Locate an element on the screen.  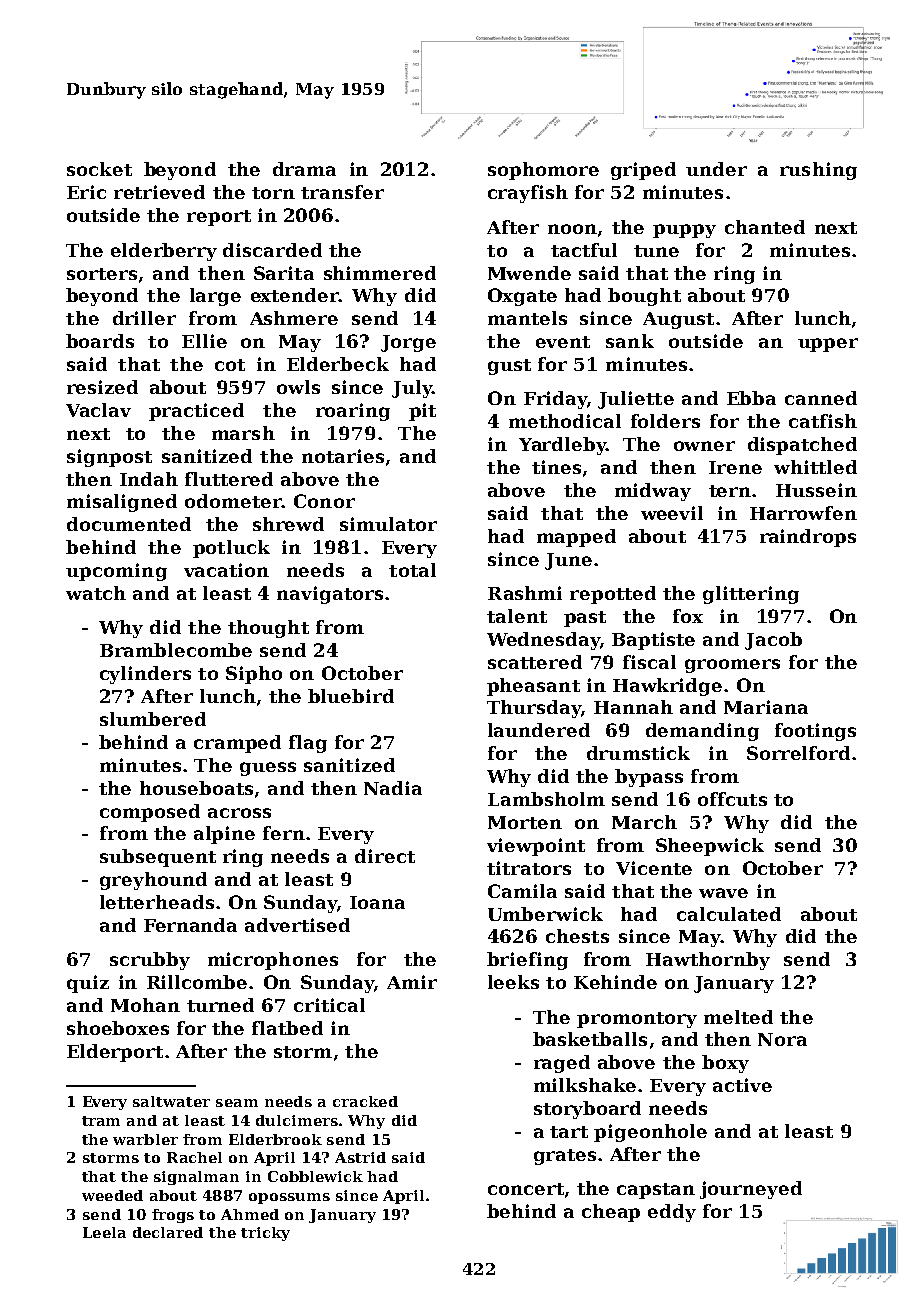
Vaclav is located at coordinates (98, 410).
